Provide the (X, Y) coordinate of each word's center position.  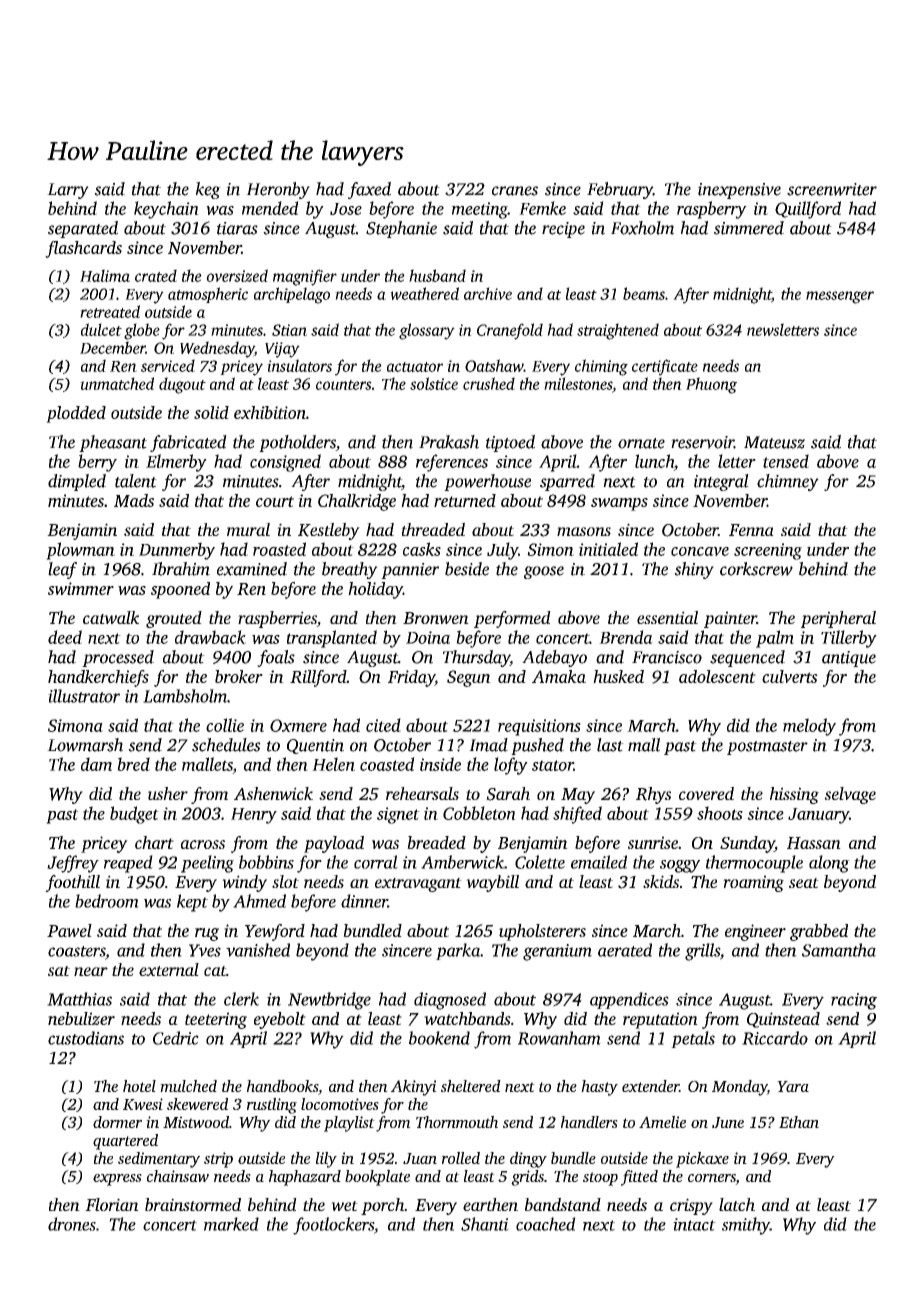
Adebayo (554, 658)
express (117, 1180)
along (829, 864)
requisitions (539, 727)
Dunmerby (177, 551)
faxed (369, 190)
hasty (599, 1088)
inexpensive (739, 191)
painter (730, 619)
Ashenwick (273, 793)
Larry (68, 191)
